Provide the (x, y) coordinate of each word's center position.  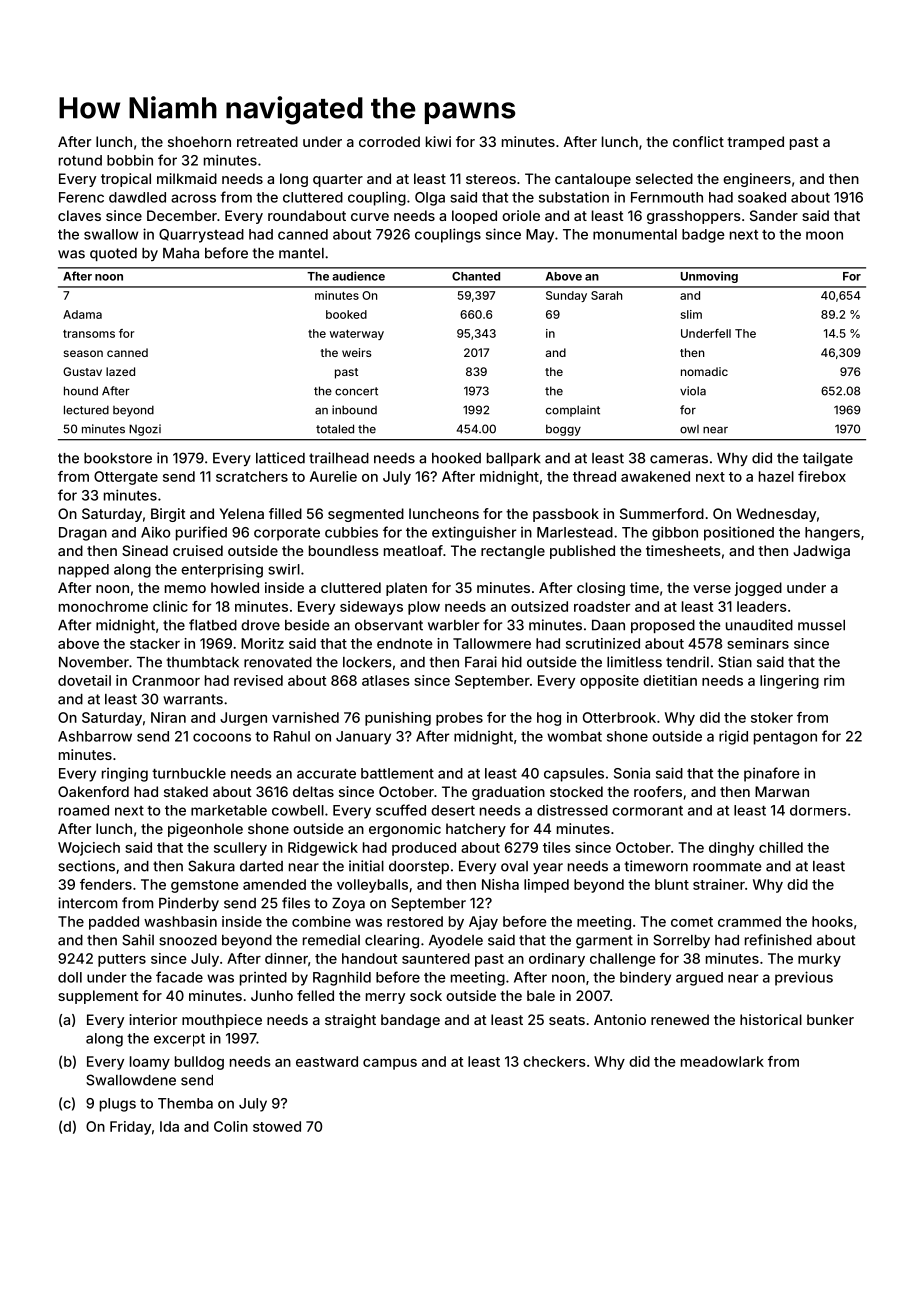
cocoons (222, 737)
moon (824, 235)
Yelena (242, 513)
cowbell (298, 810)
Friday (130, 1128)
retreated (267, 141)
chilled (781, 847)
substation (574, 197)
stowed (277, 1126)
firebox (822, 476)
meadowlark (722, 1061)
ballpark (514, 459)
